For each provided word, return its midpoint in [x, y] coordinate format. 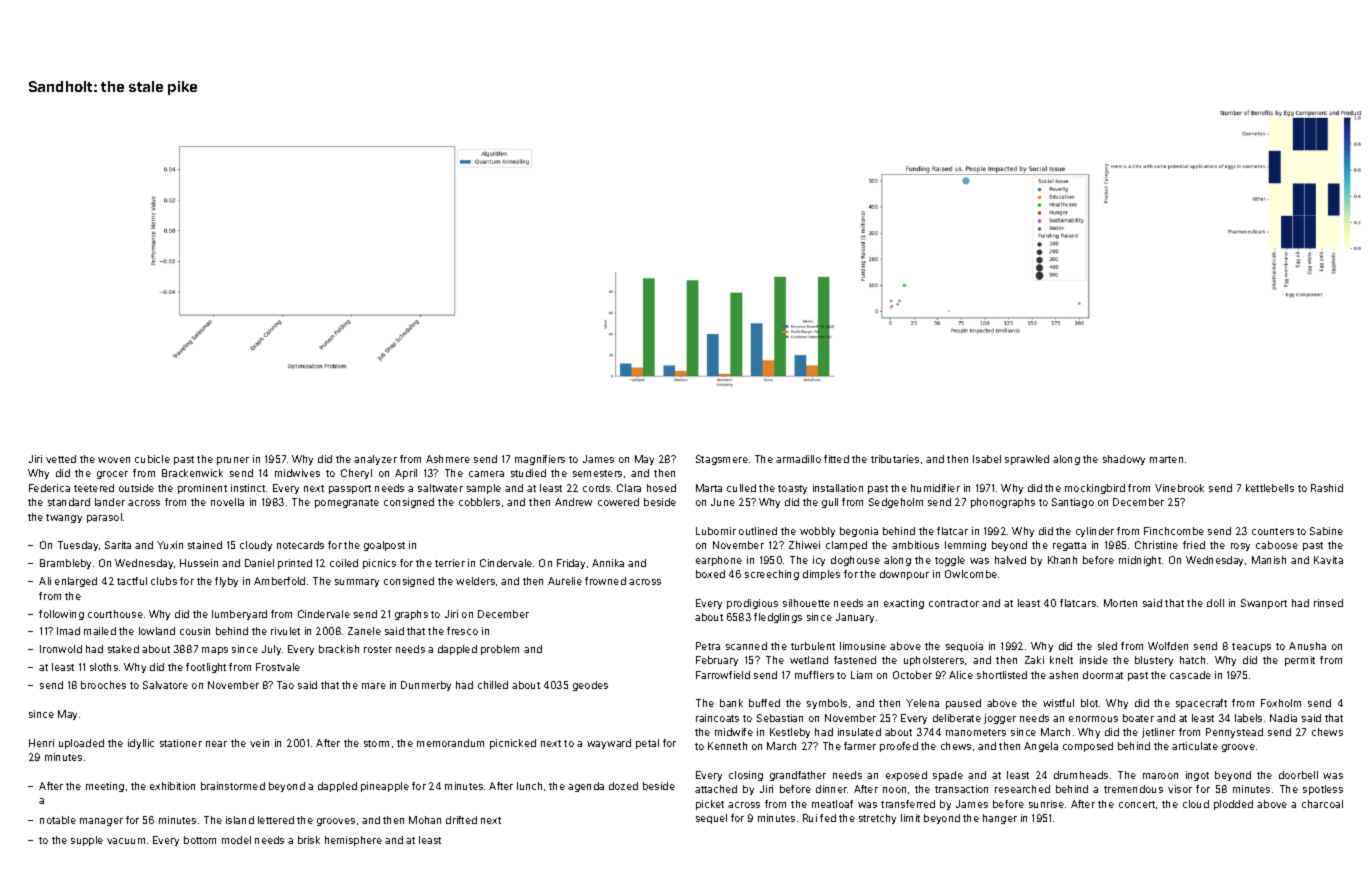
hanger [1000, 819]
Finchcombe [1174, 531]
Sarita [118, 545]
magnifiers [540, 460]
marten [1166, 459]
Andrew [573, 502]
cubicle [152, 459]
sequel [711, 819]
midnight [1140, 561]
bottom [200, 840]
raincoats [717, 718]
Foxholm [1281, 703]
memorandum [450, 743]
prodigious [752, 604]
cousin [195, 631]
